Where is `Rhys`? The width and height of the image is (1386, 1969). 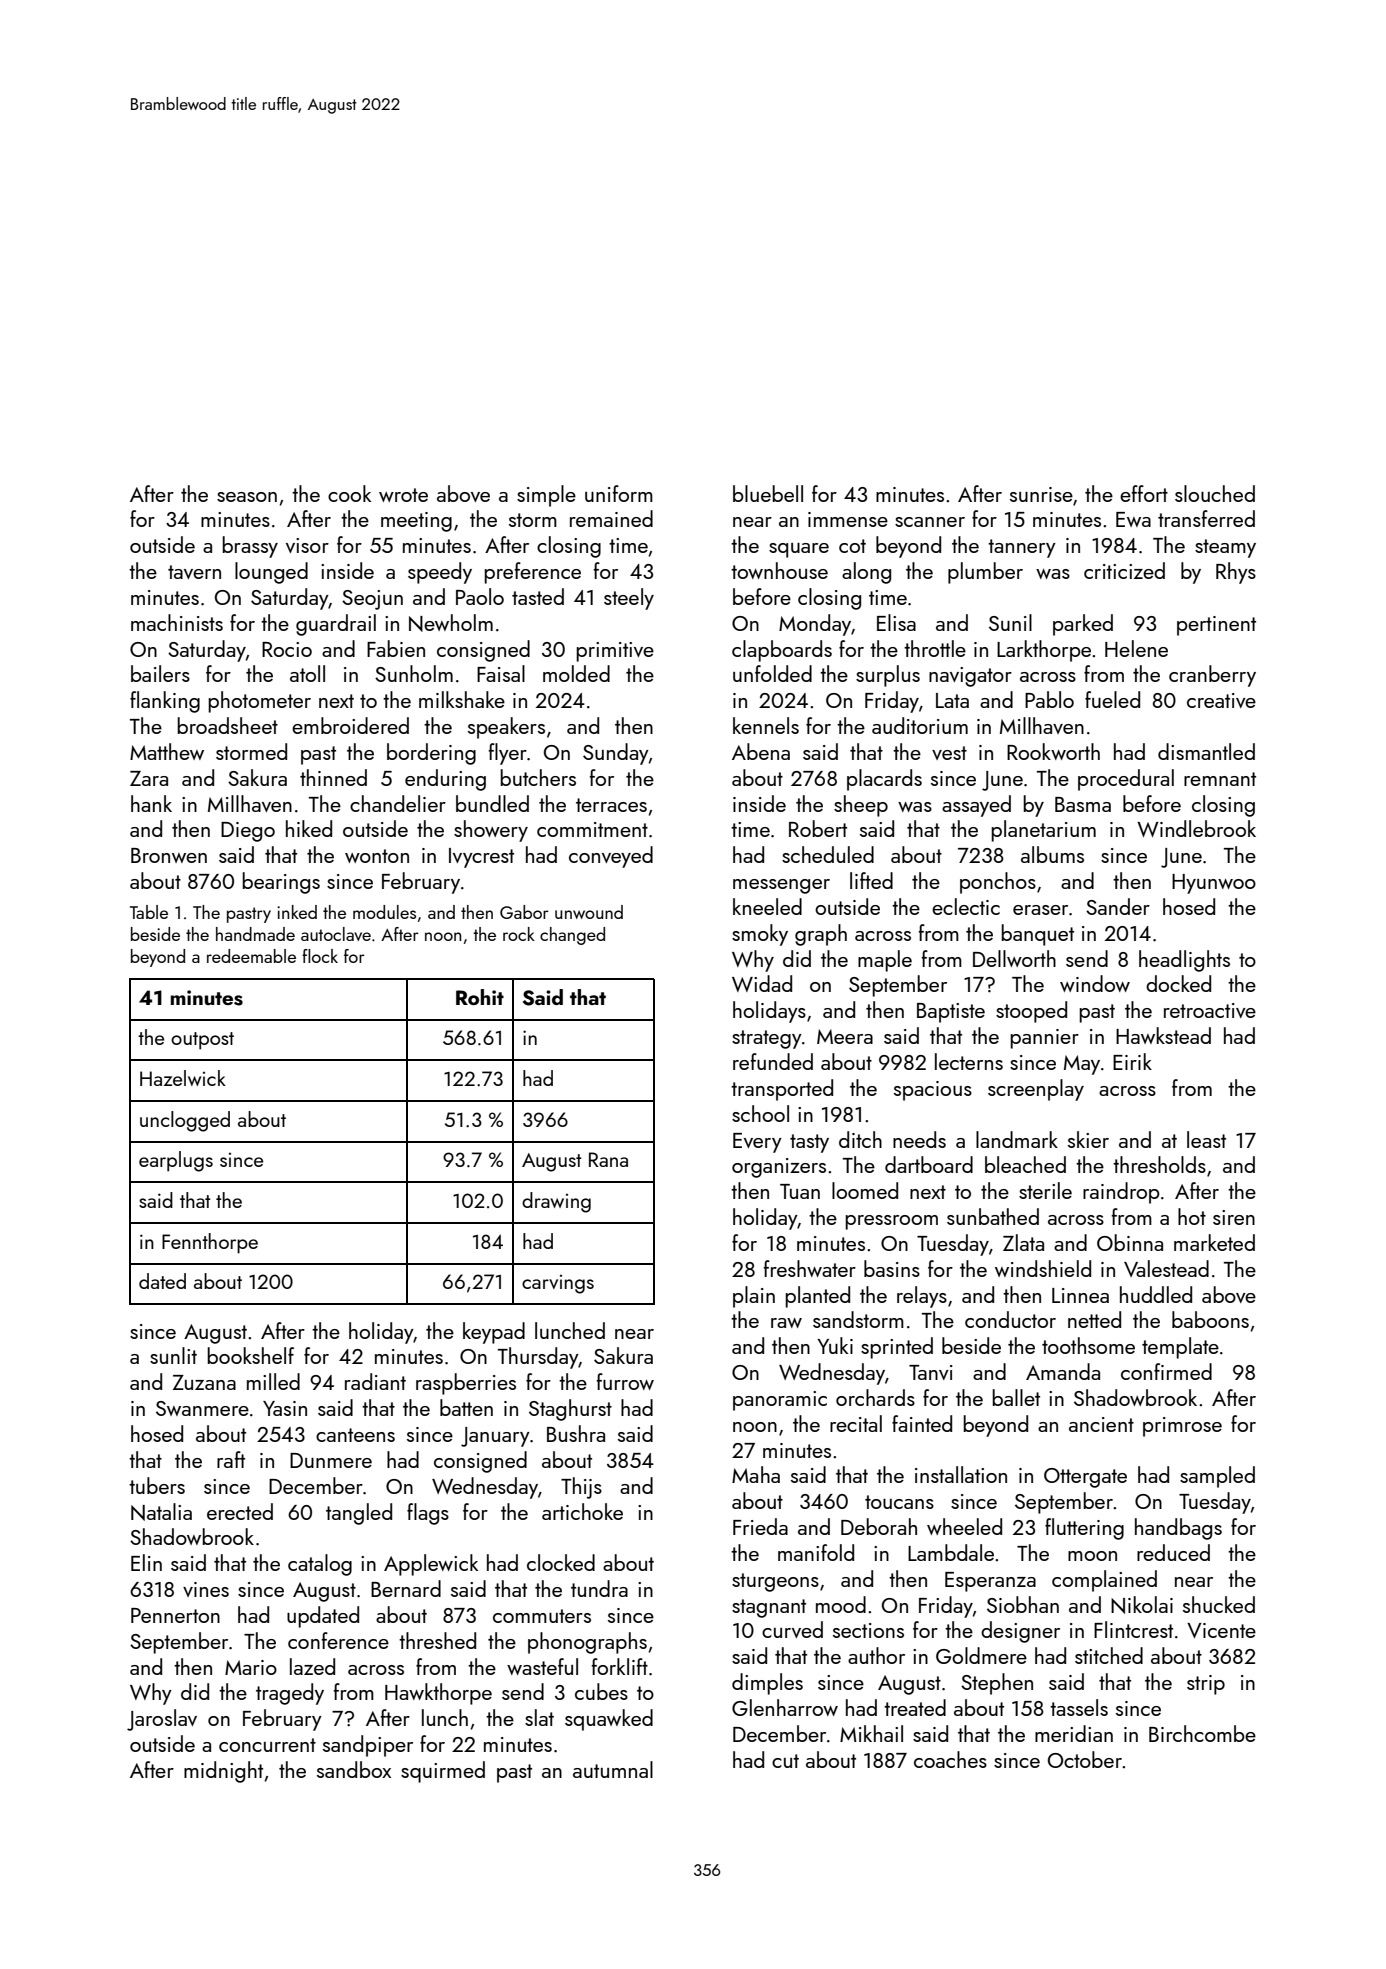
Rhys is located at coordinates (1236, 573).
